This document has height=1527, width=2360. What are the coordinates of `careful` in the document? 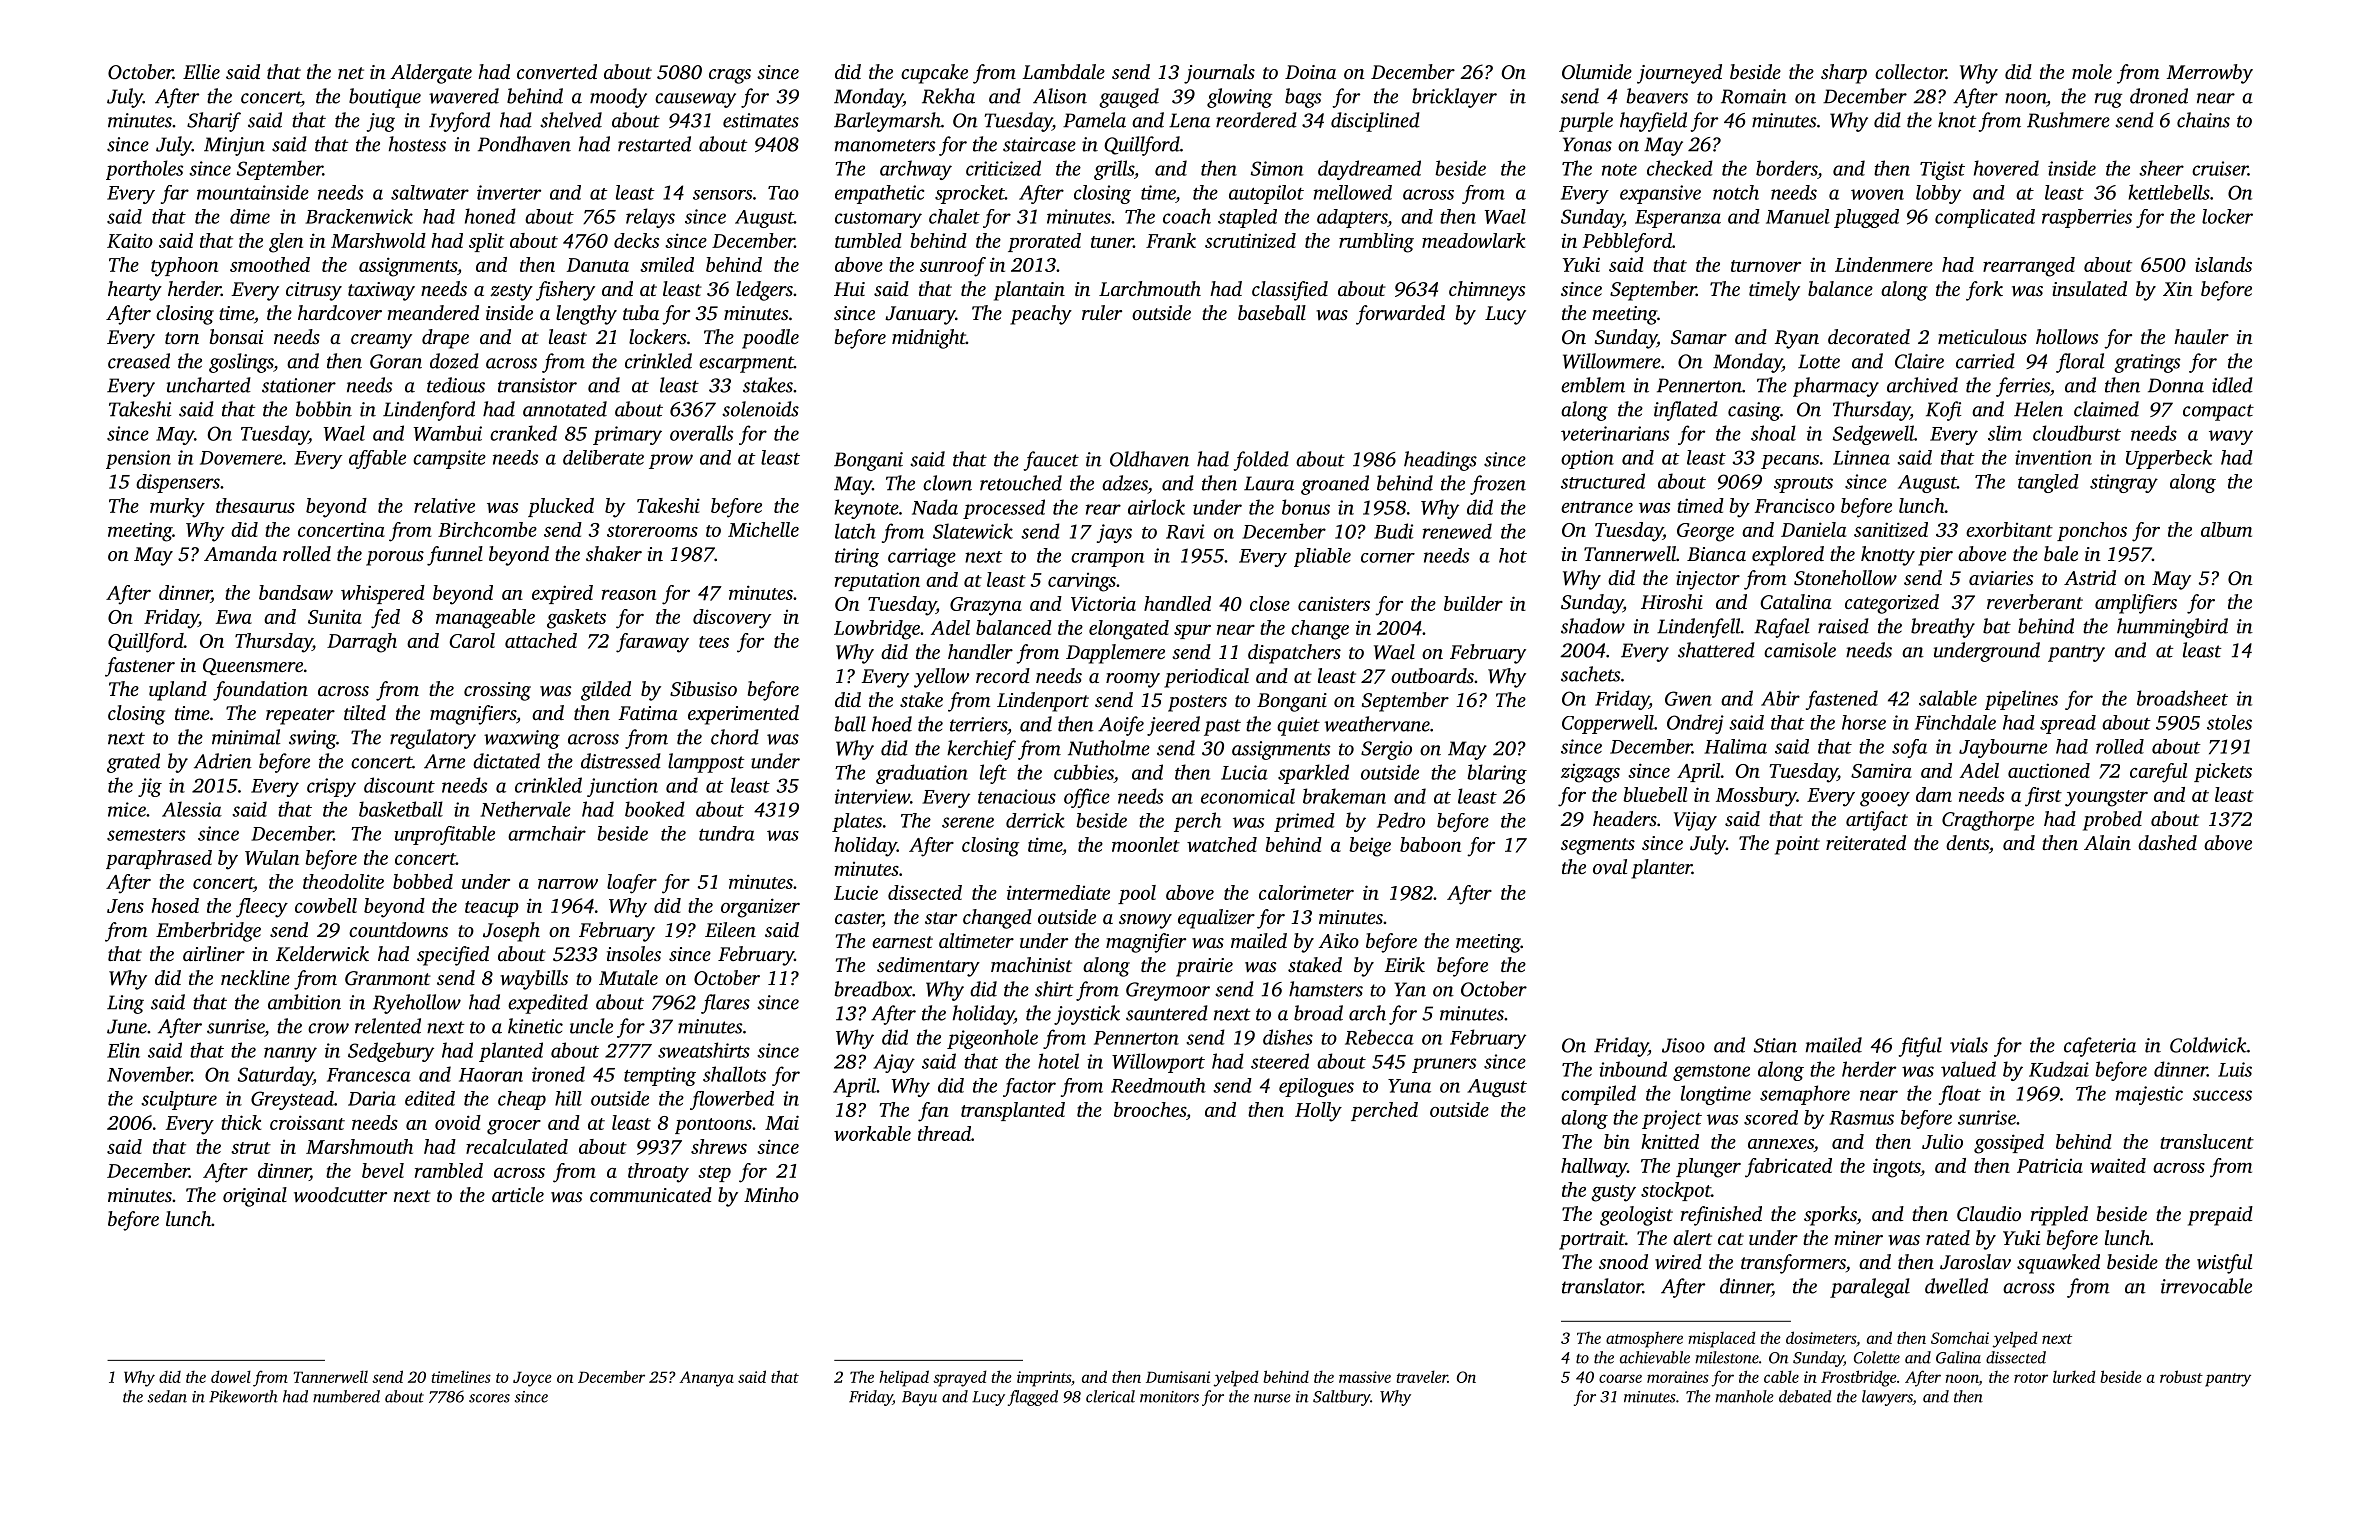 It's located at (2158, 773).
